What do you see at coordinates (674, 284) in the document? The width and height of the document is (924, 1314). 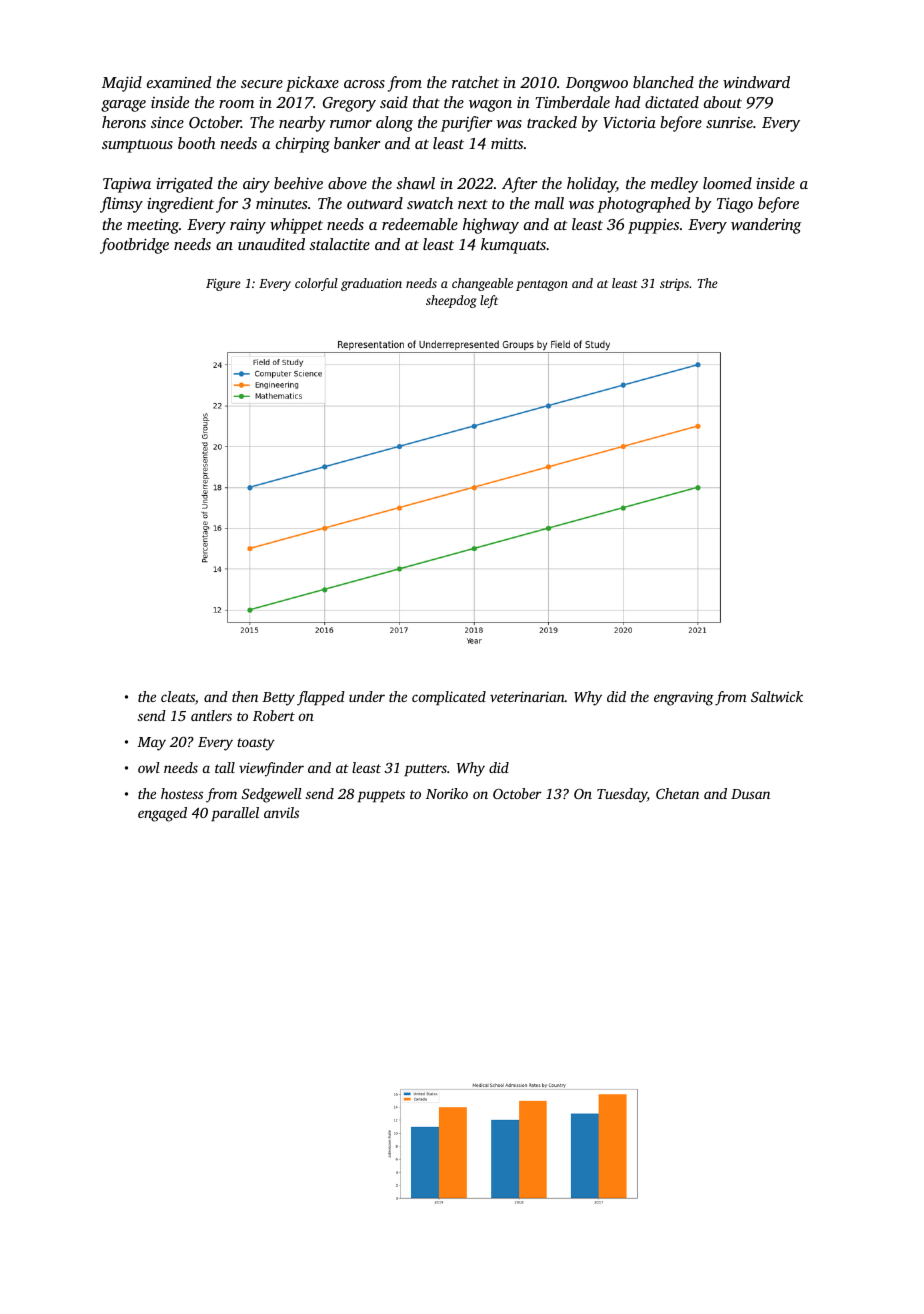 I see `strips` at bounding box center [674, 284].
